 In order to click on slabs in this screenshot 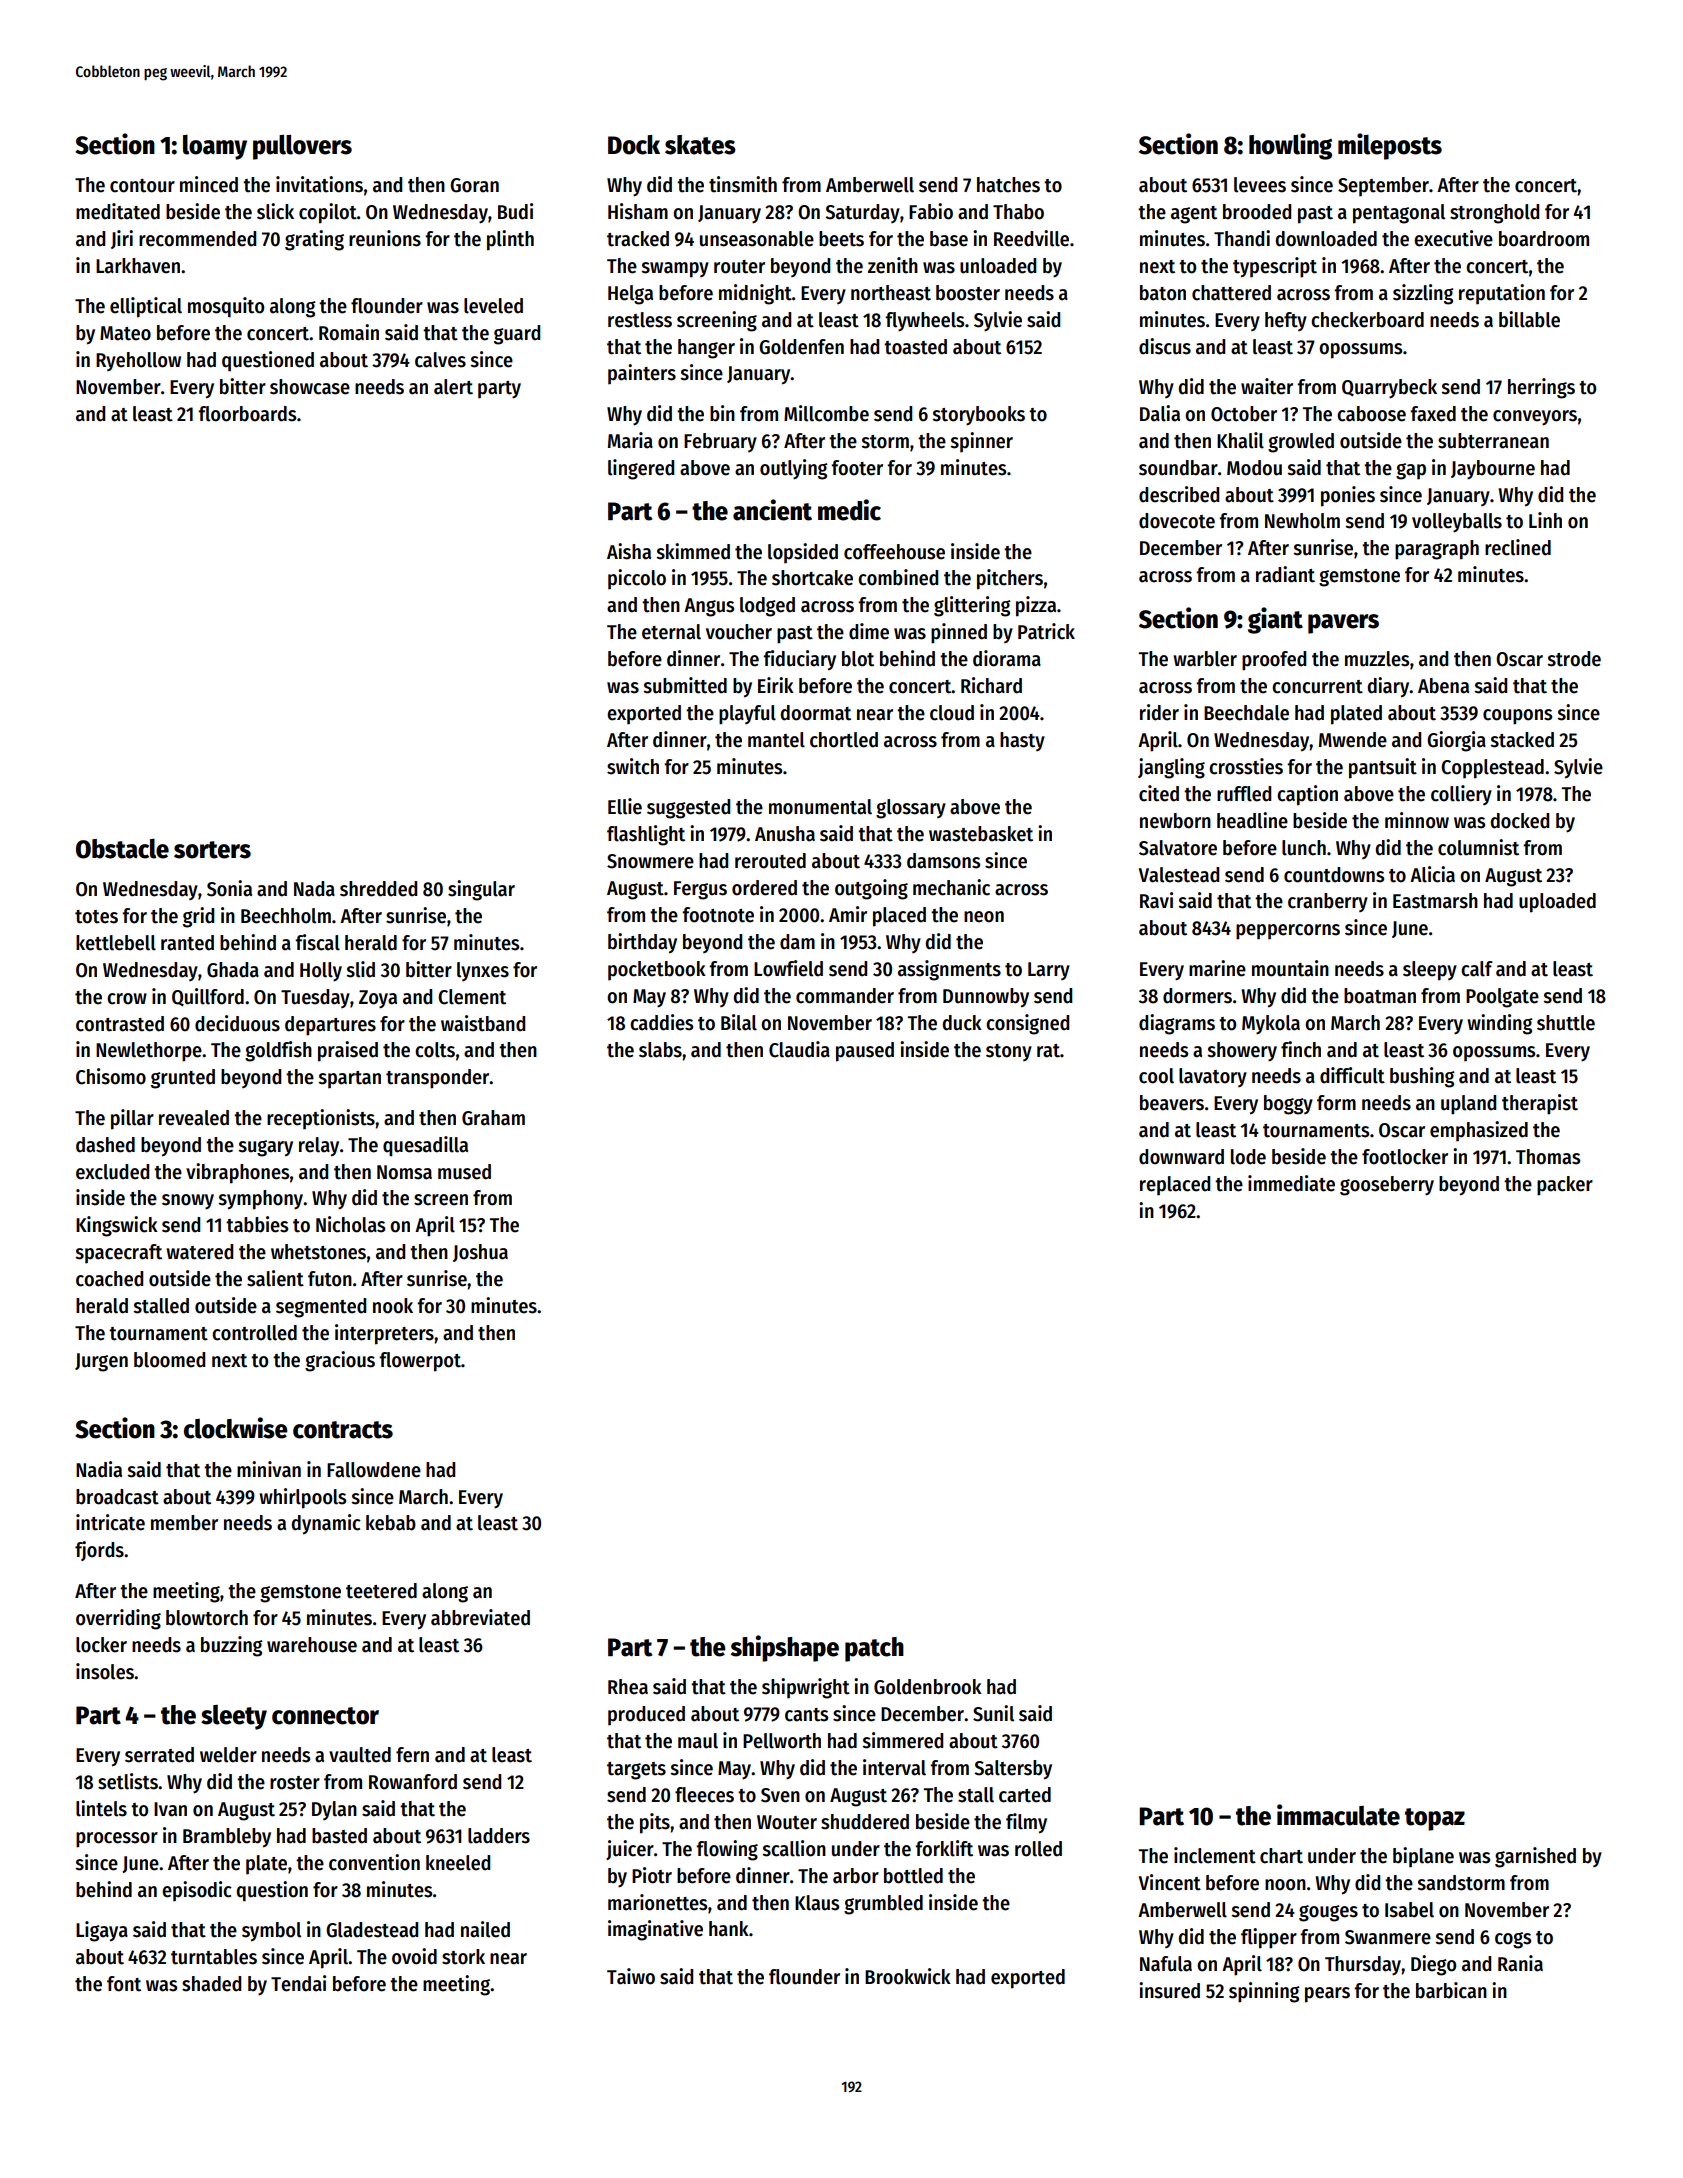, I will do `click(660, 1050)`.
